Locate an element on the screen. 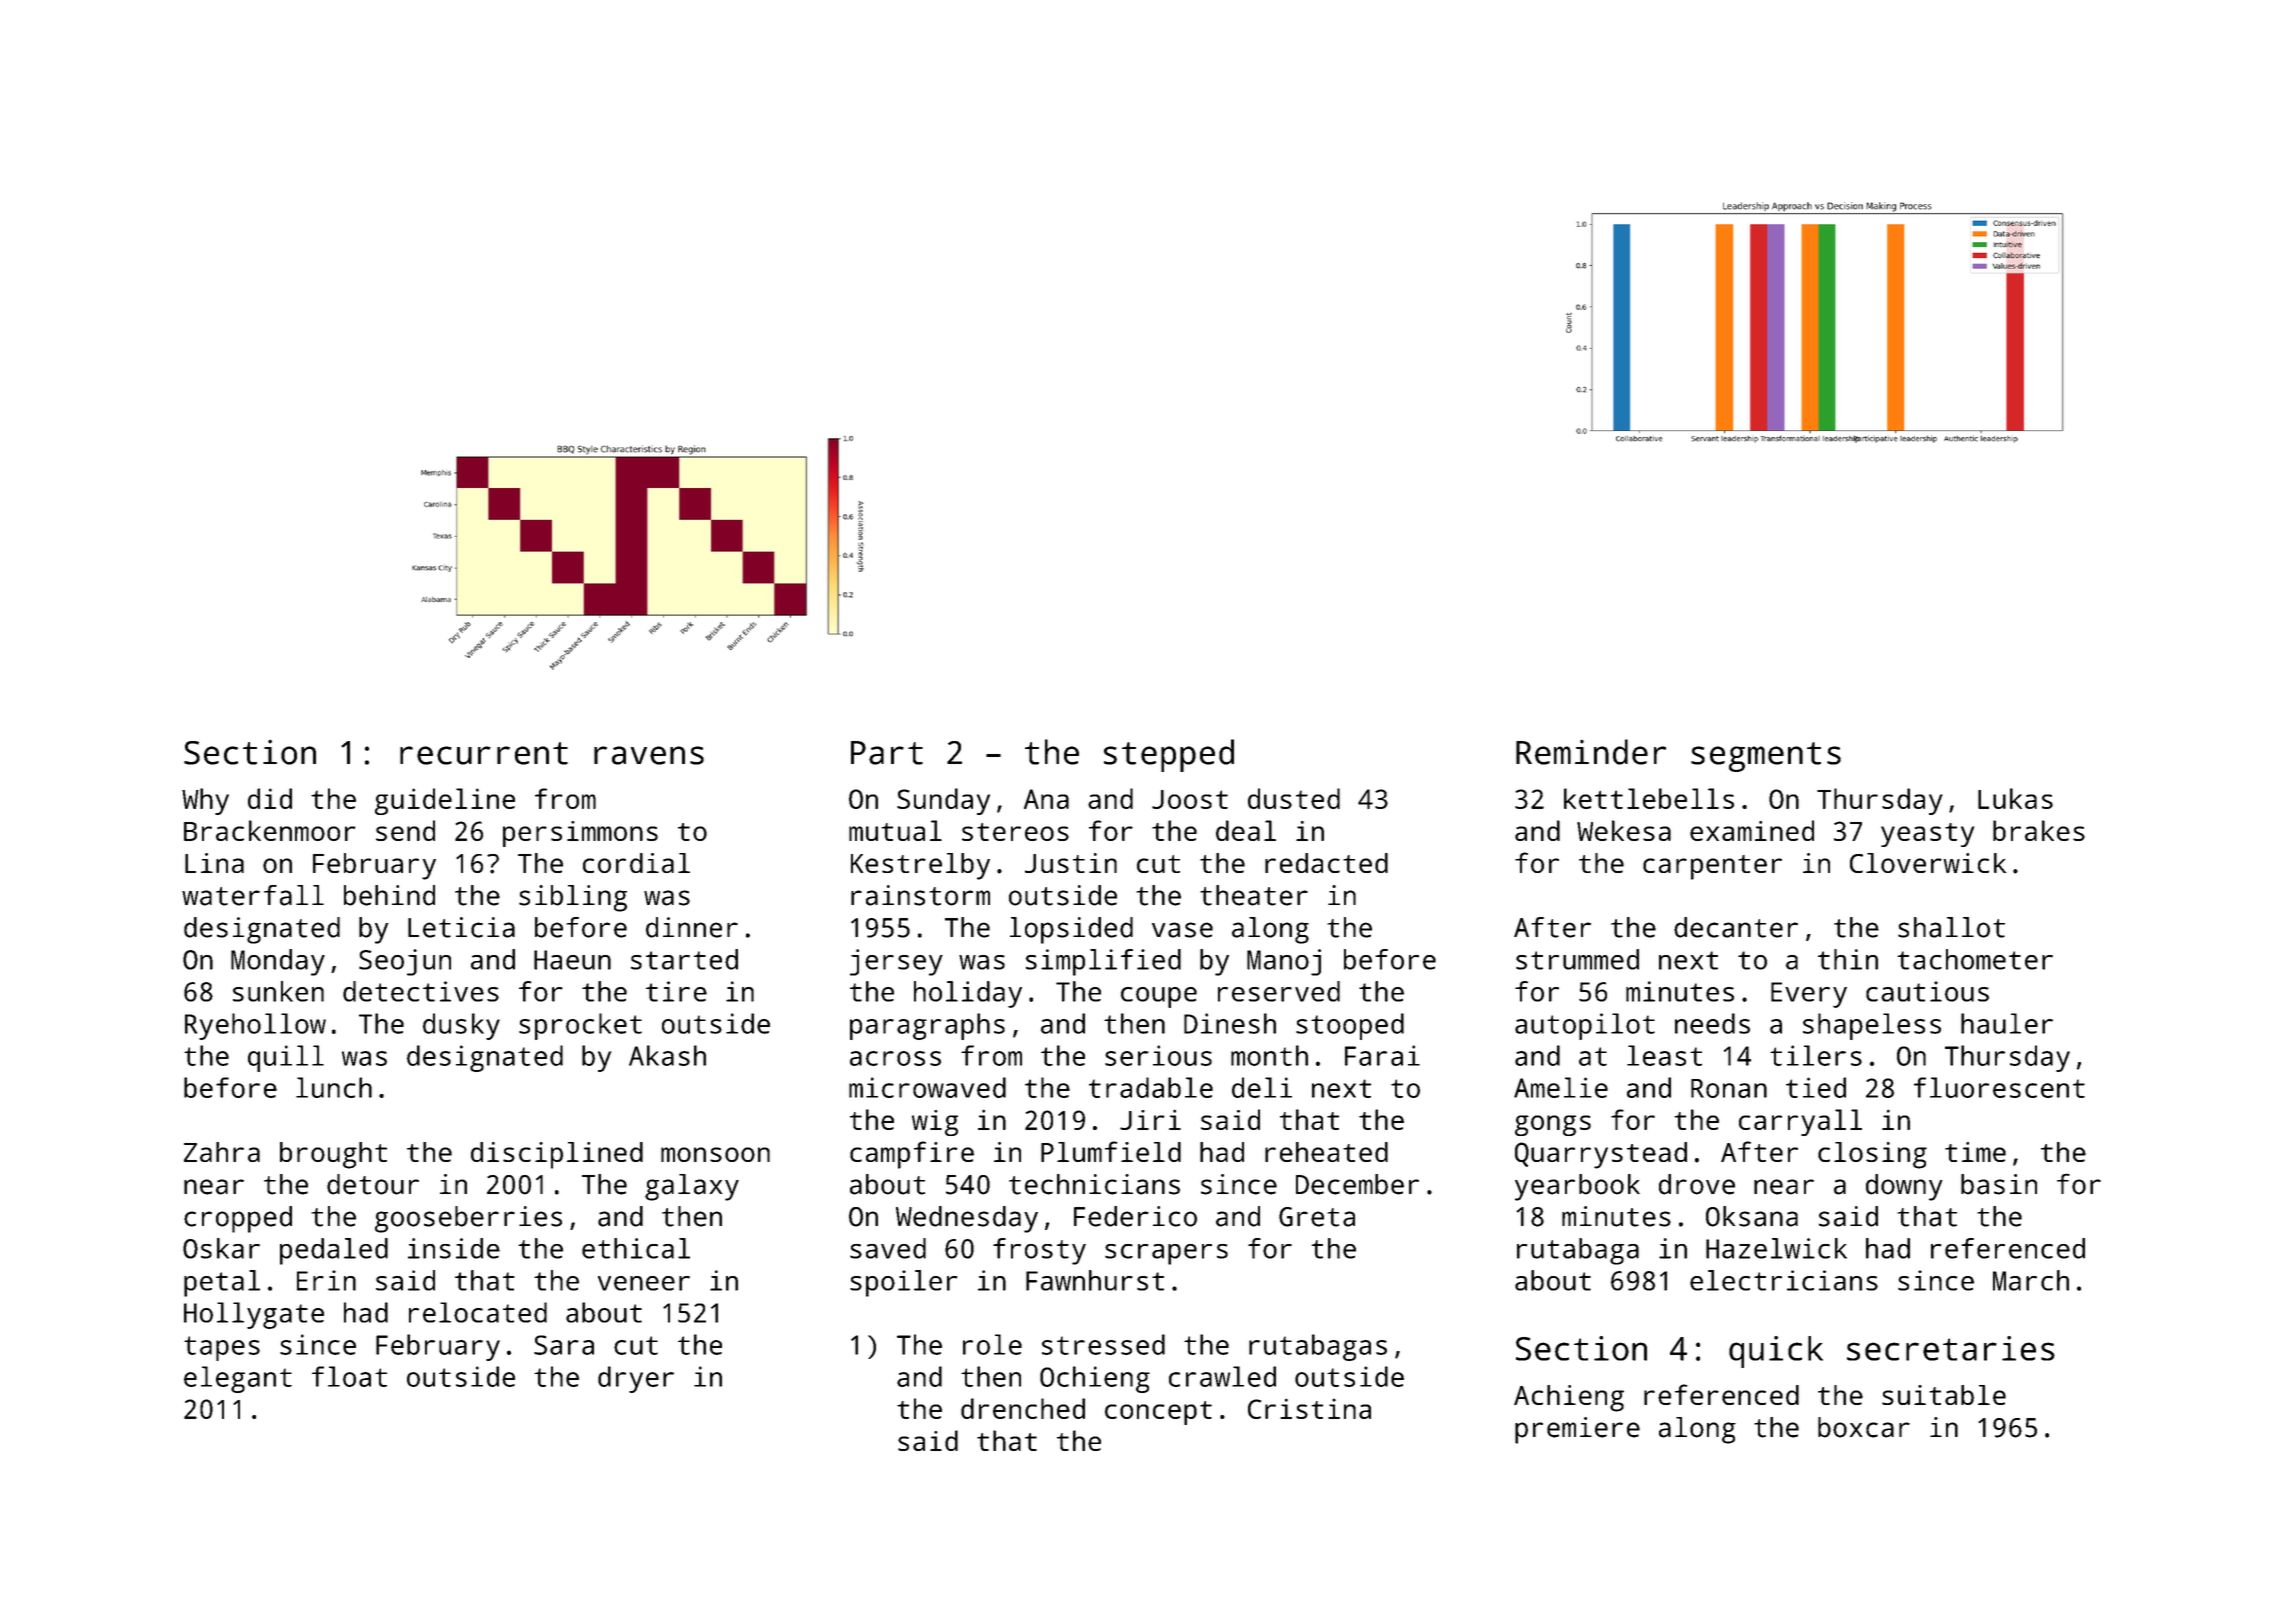 The image size is (2292, 1620). scrapers is located at coordinates (1166, 1254).
